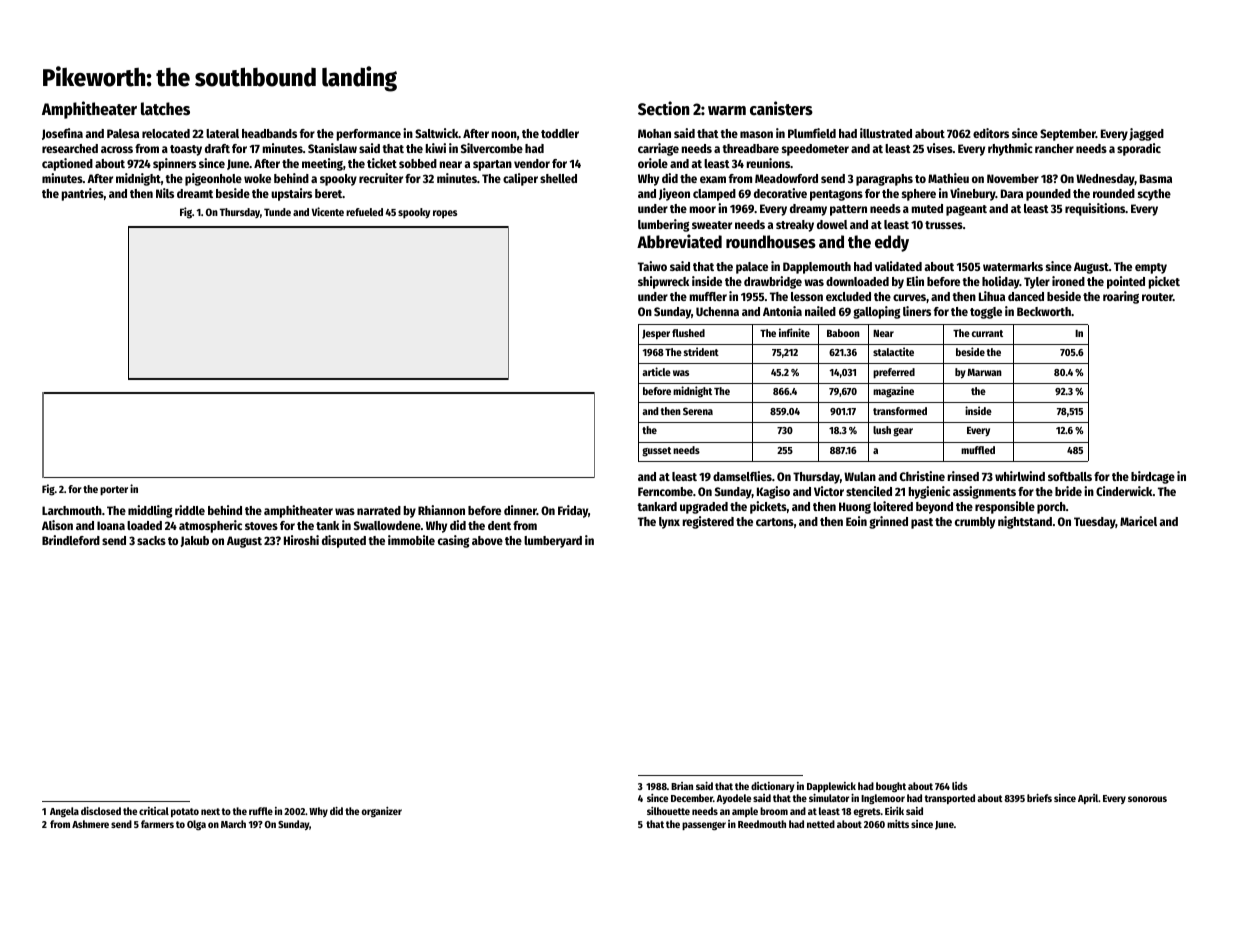 Image resolution: width=1233 pixels, height=952 pixels. I want to click on Jesper, so click(656, 335).
